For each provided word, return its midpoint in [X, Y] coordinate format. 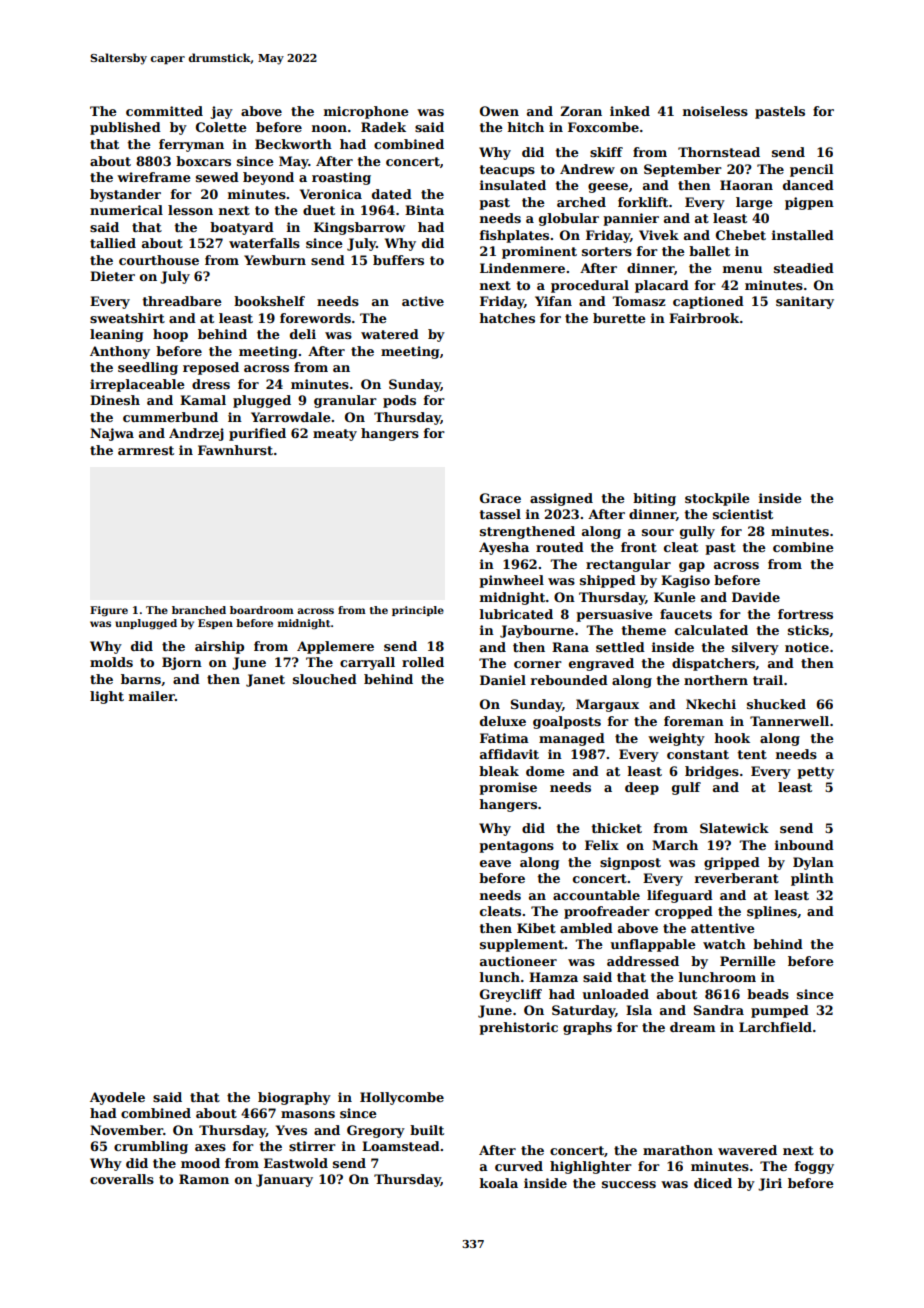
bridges [712, 772]
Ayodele [117, 1098]
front [639, 547]
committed [164, 111]
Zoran [581, 111]
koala [499, 1183]
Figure [109, 611]
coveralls [122, 1179]
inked [630, 111]
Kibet [536, 928]
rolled [423, 662]
